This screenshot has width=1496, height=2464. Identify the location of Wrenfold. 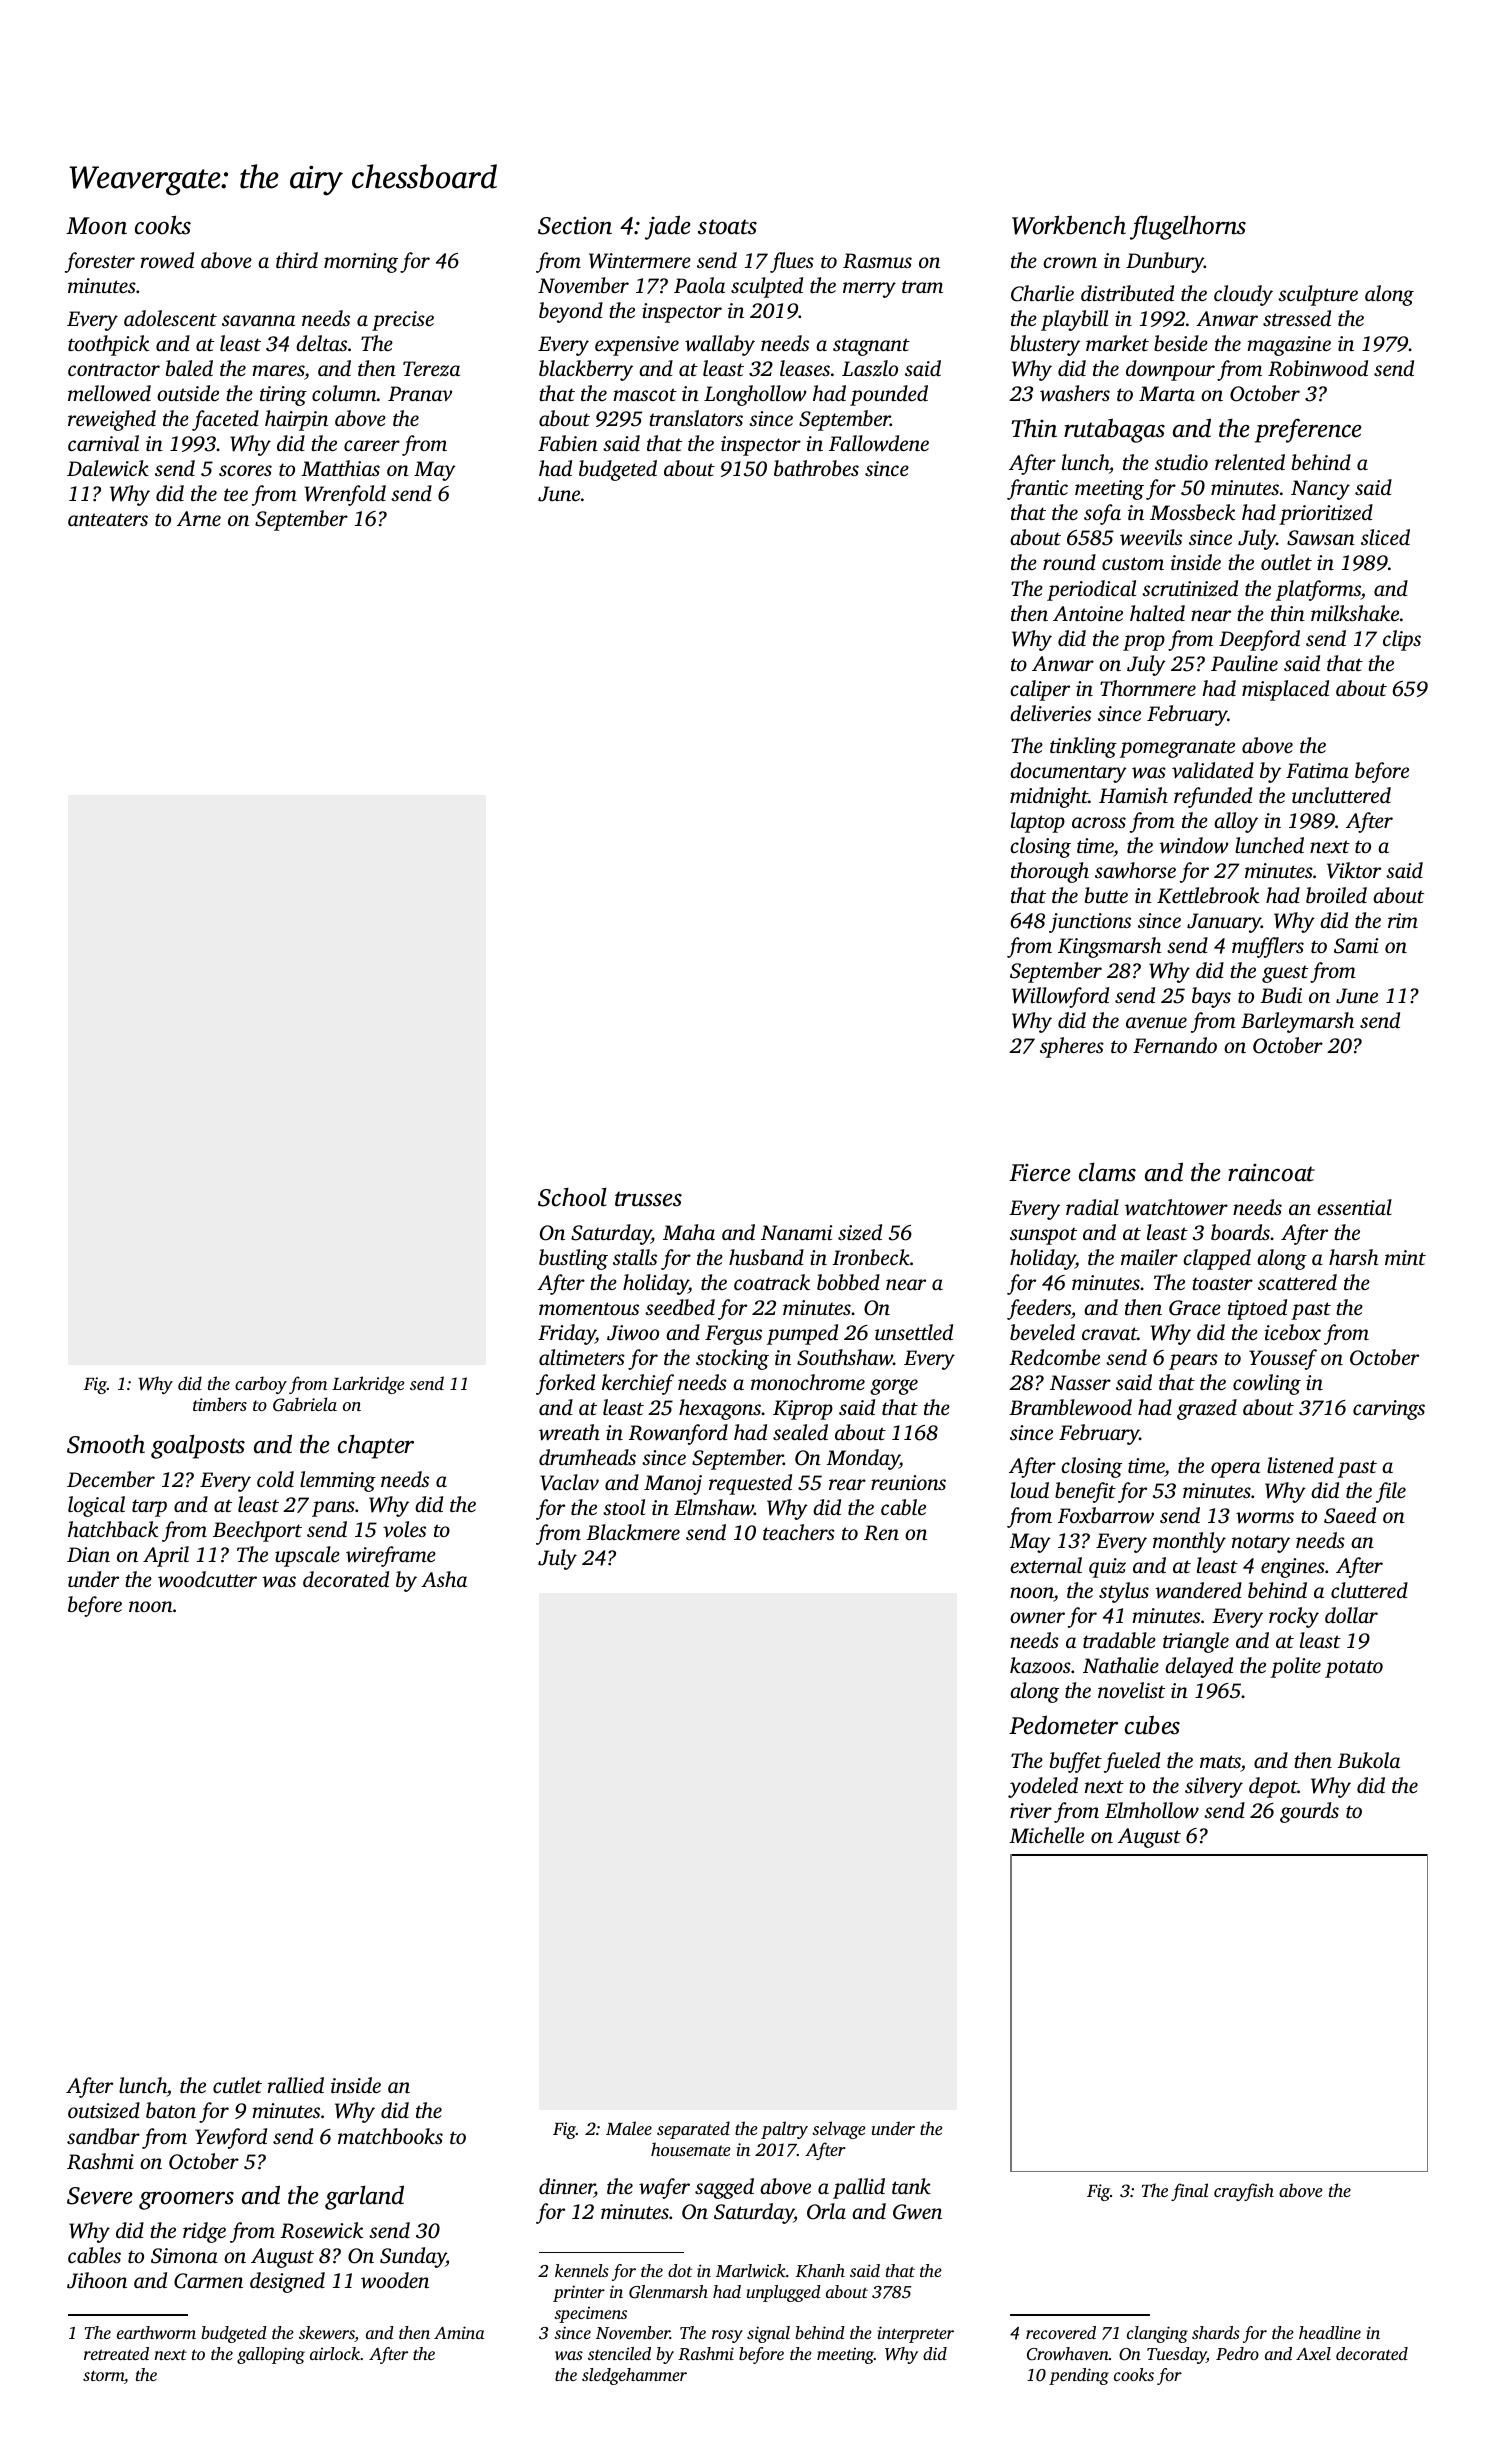
(345, 495).
